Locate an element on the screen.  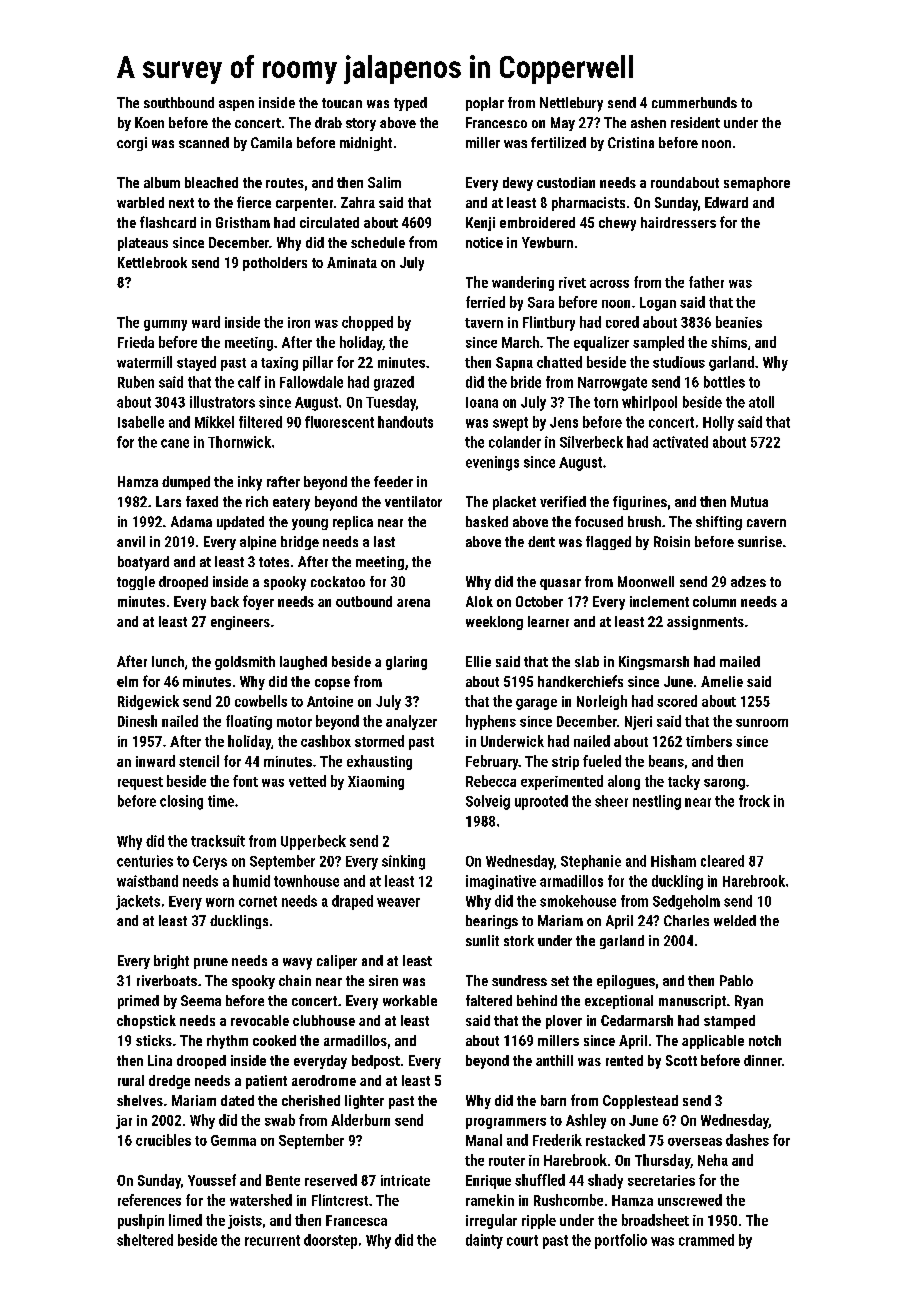
gummy is located at coordinates (165, 325).
